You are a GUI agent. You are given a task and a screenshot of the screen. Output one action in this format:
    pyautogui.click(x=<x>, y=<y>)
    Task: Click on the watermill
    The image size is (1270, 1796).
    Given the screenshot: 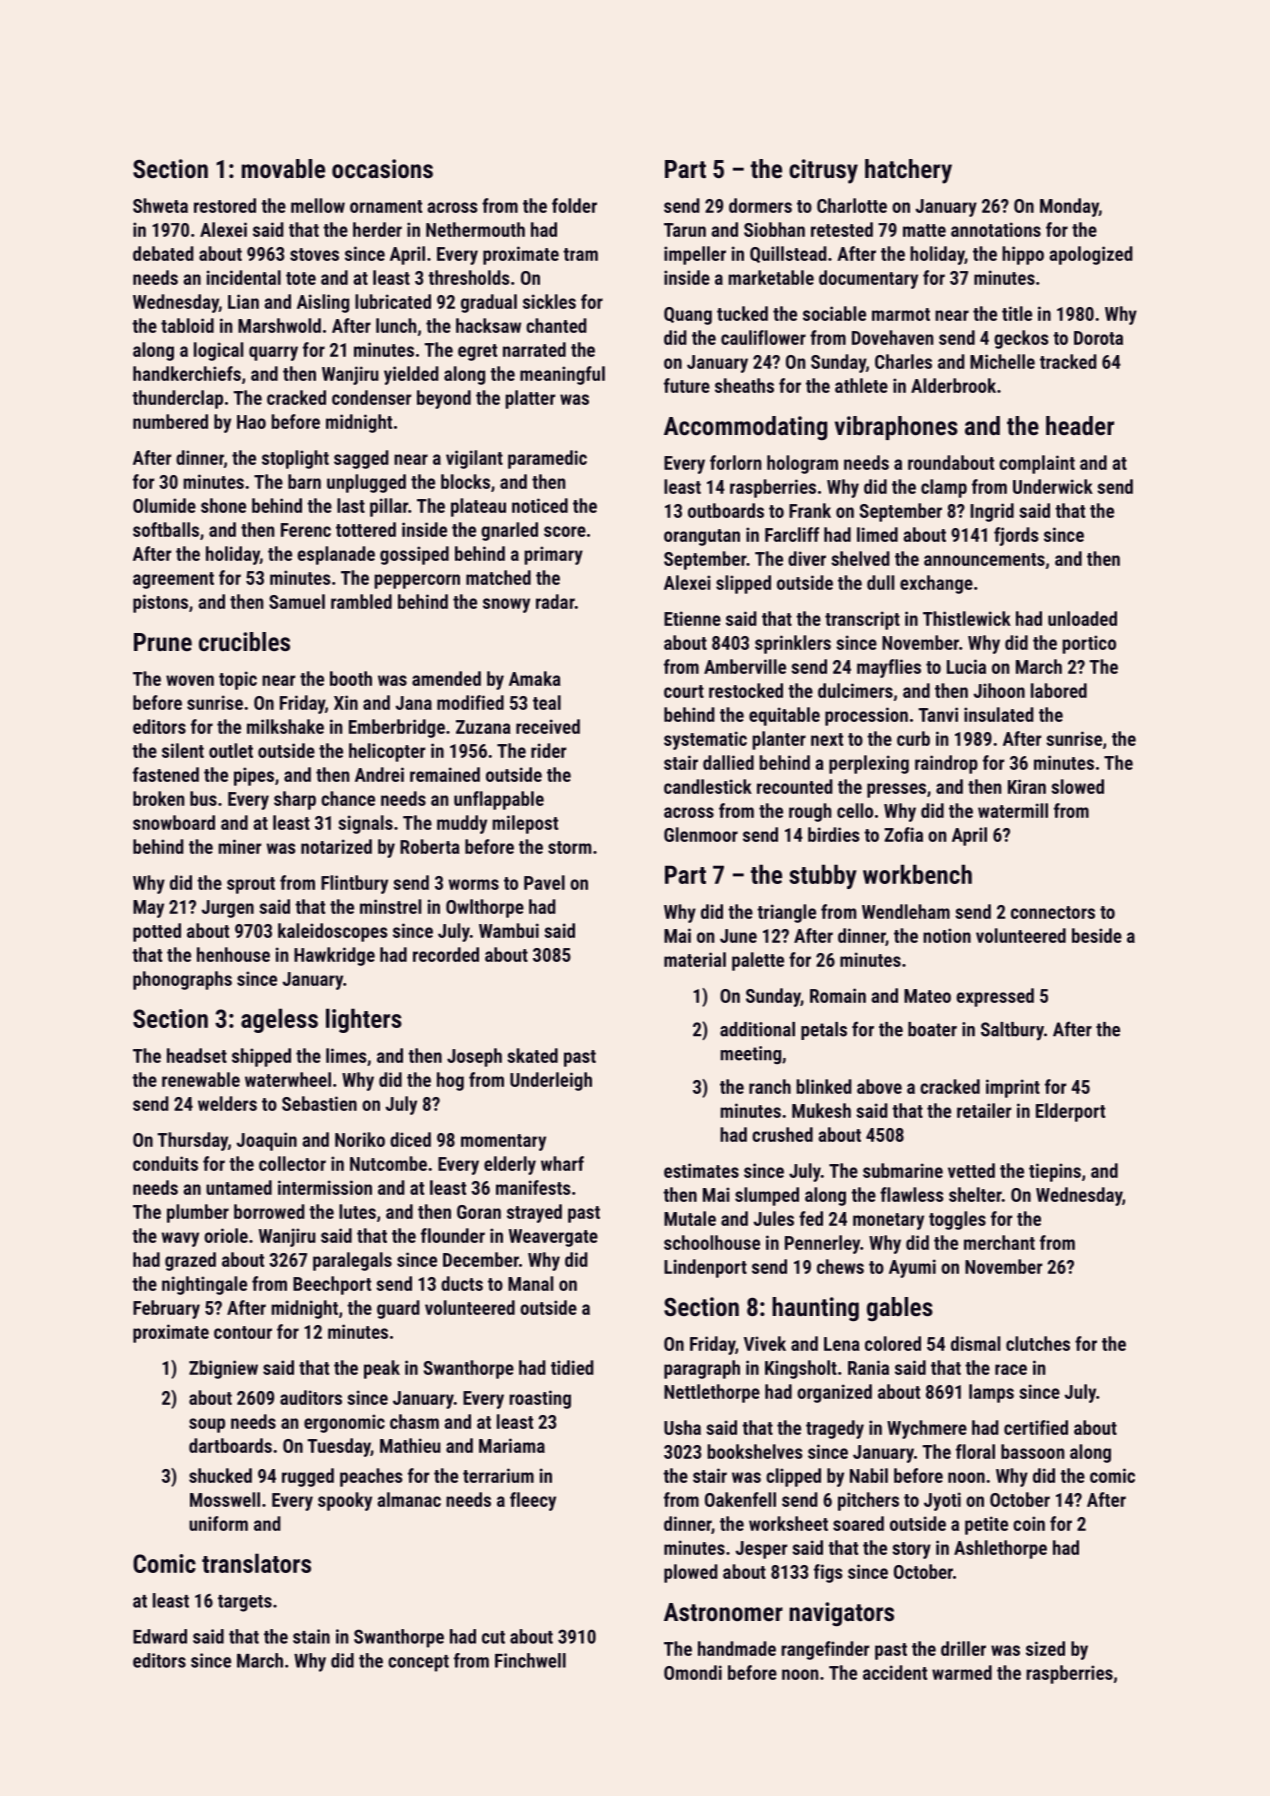 What is the action you would take?
    pyautogui.click(x=1013, y=810)
